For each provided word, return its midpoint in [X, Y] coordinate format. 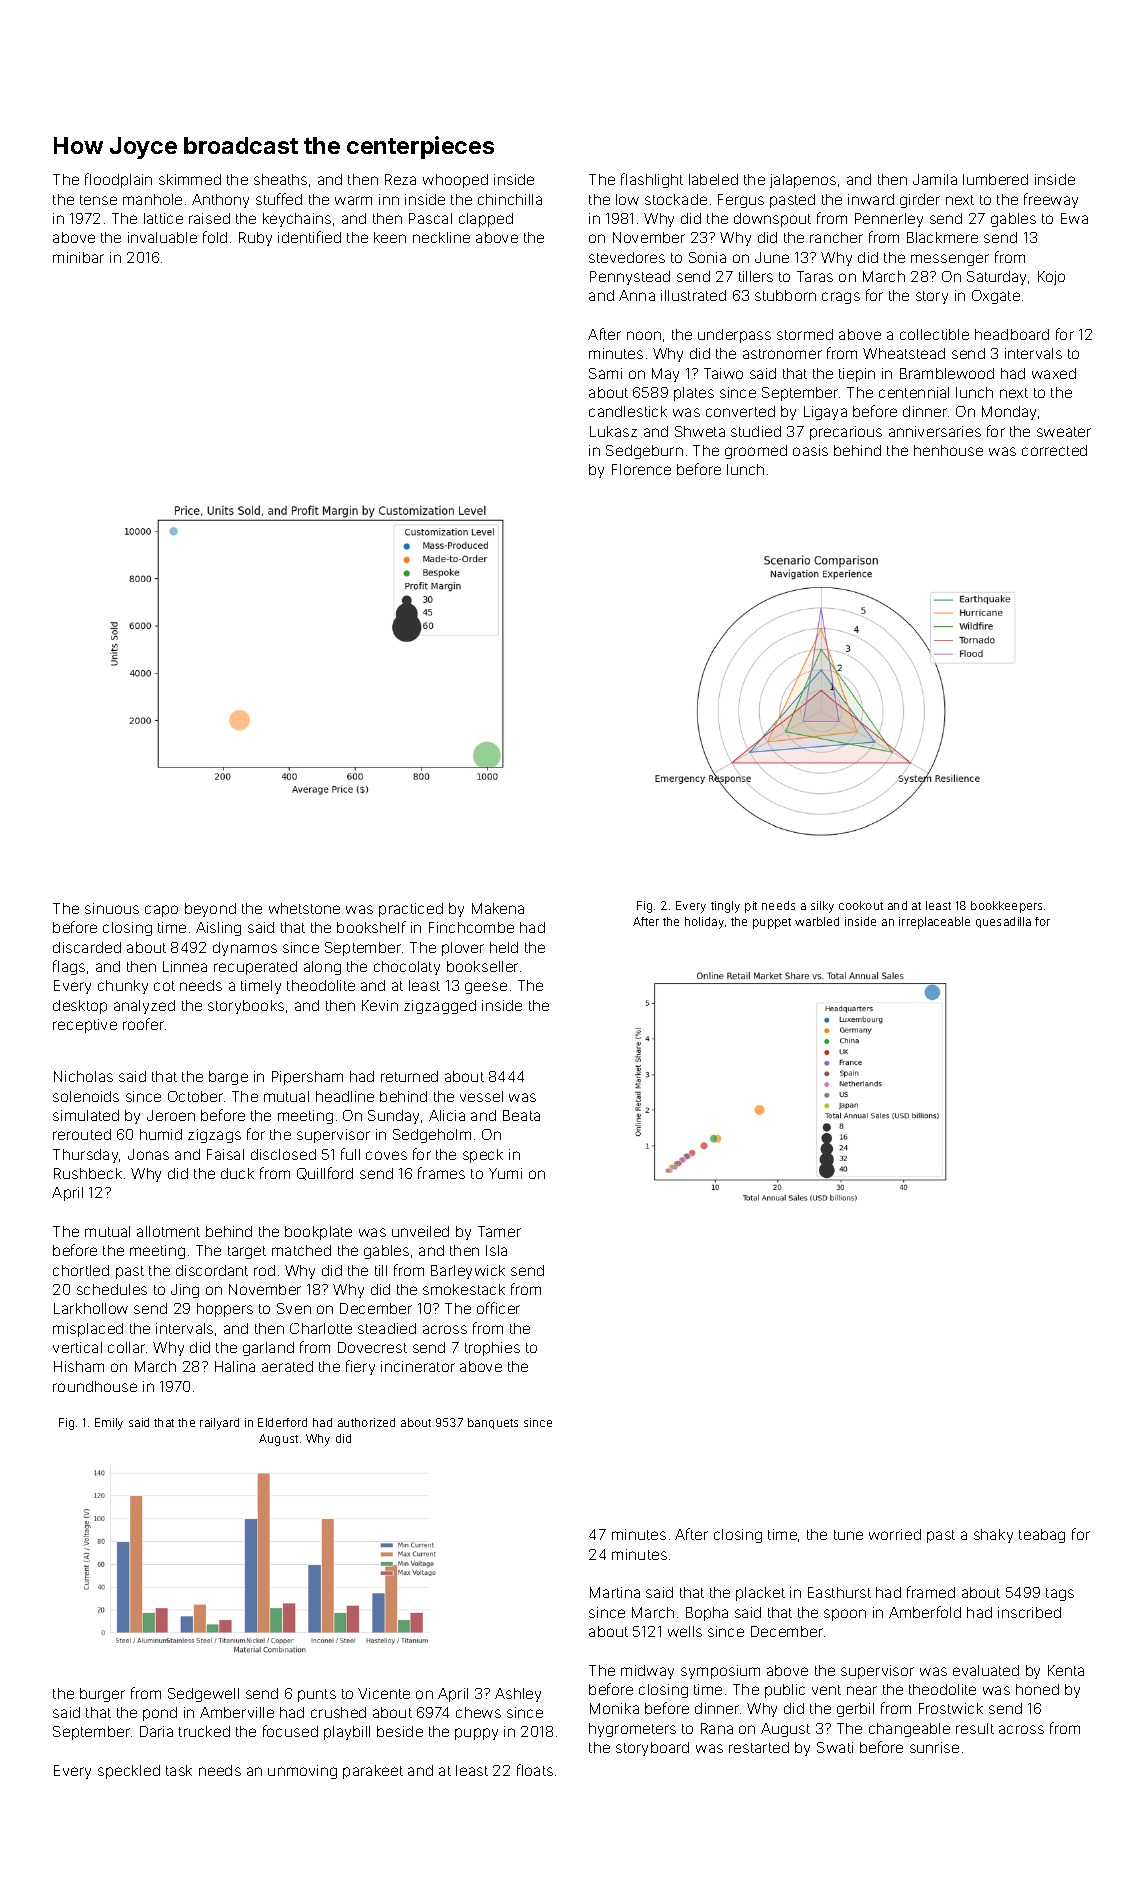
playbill [347, 1733]
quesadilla [1003, 922]
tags [1060, 1594]
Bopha [707, 1614]
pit [751, 907]
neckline [441, 237]
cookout [861, 905]
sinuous [112, 908]
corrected [1054, 450]
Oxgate [996, 297]
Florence [641, 469]
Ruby [255, 239]
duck [237, 1173]
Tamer [499, 1231]
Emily [109, 1424]
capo [161, 911]
